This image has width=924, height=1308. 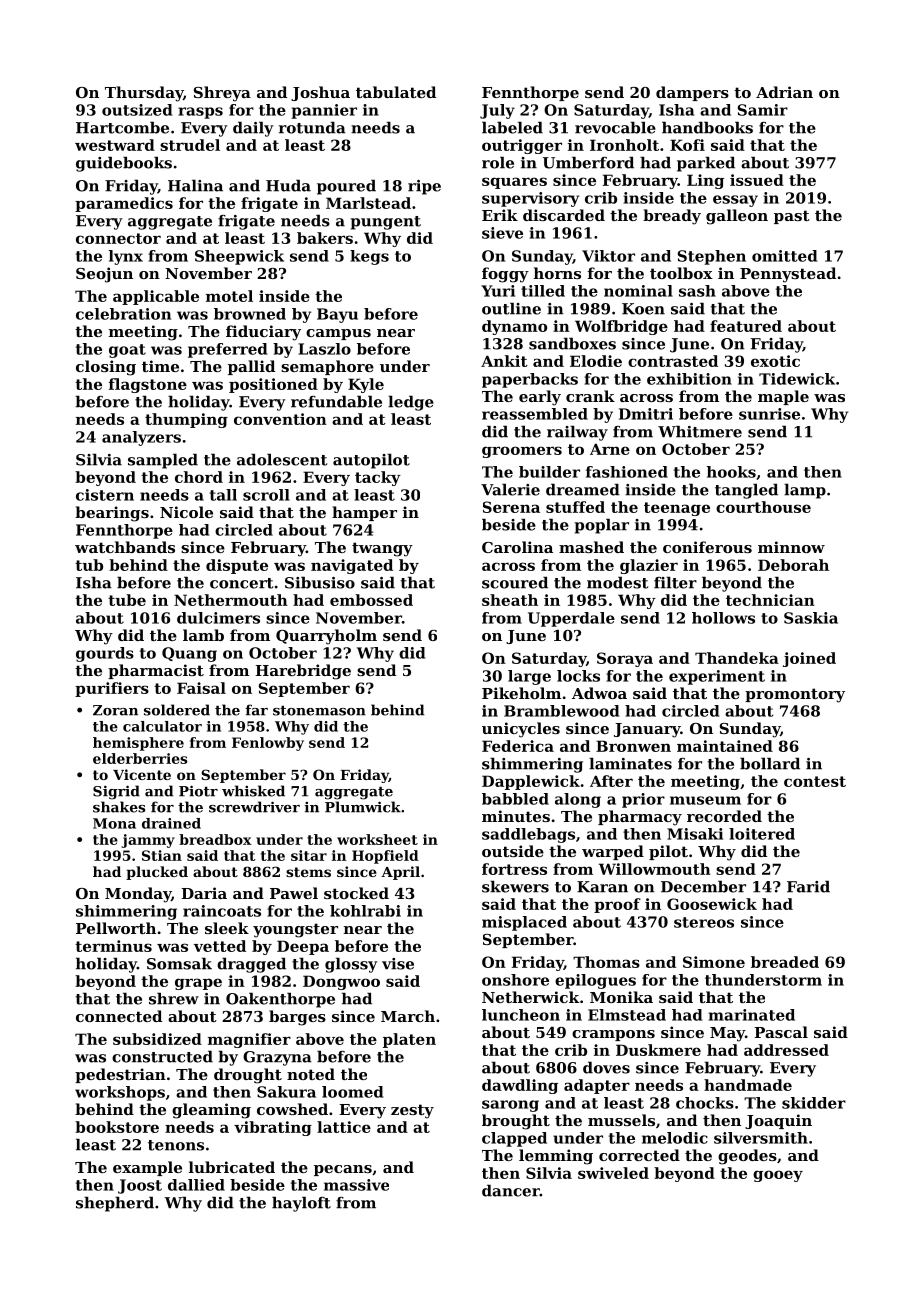 What do you see at coordinates (177, 710) in the image?
I see `soldered` at bounding box center [177, 710].
